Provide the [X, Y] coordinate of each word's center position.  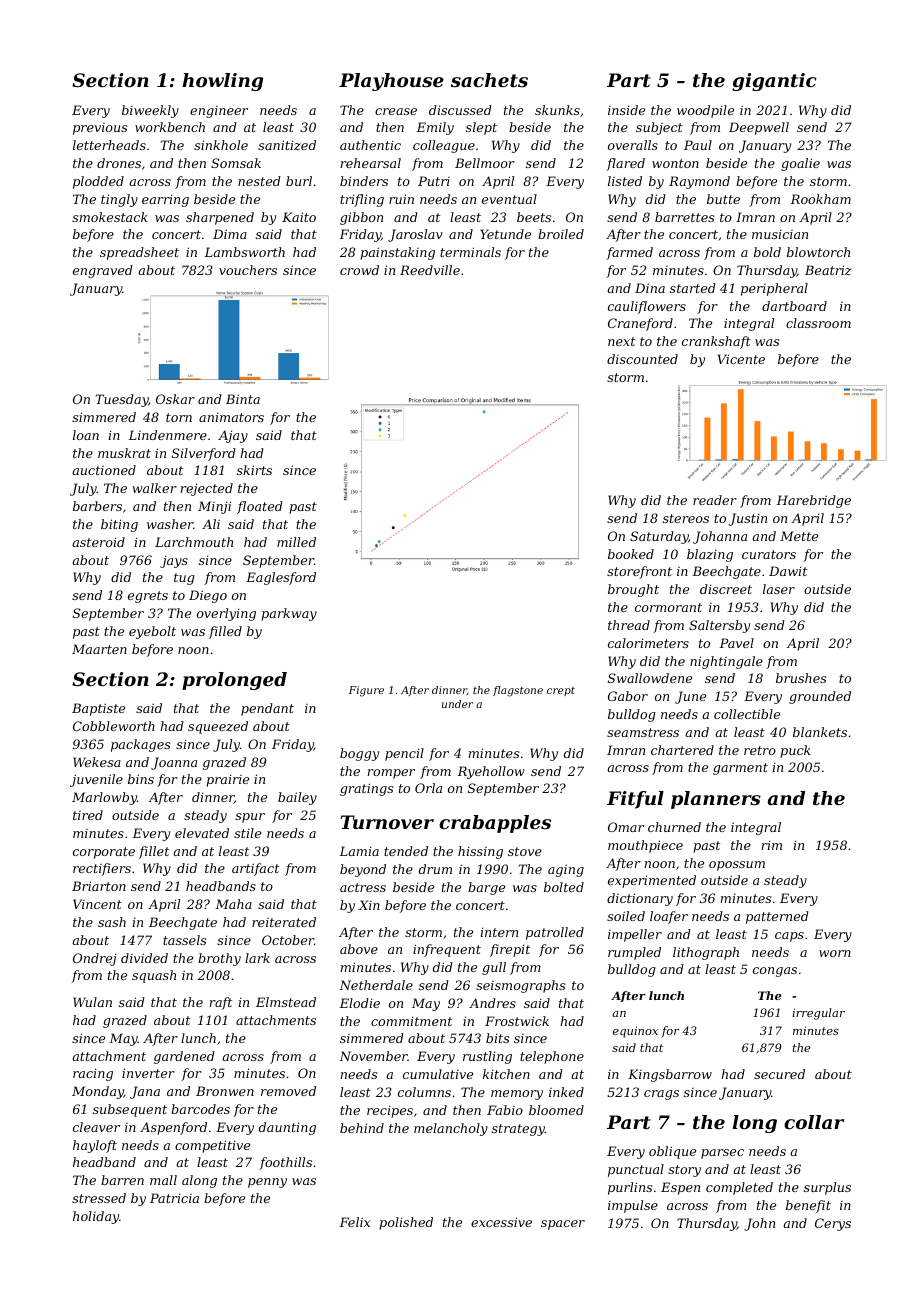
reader [715, 500]
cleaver [96, 1127]
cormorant [668, 607]
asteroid [98, 542]
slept [481, 128]
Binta [243, 399]
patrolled [555, 933]
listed [625, 181]
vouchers [248, 270]
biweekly [150, 111]
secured [779, 1074]
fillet [154, 852]
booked [631, 554]
